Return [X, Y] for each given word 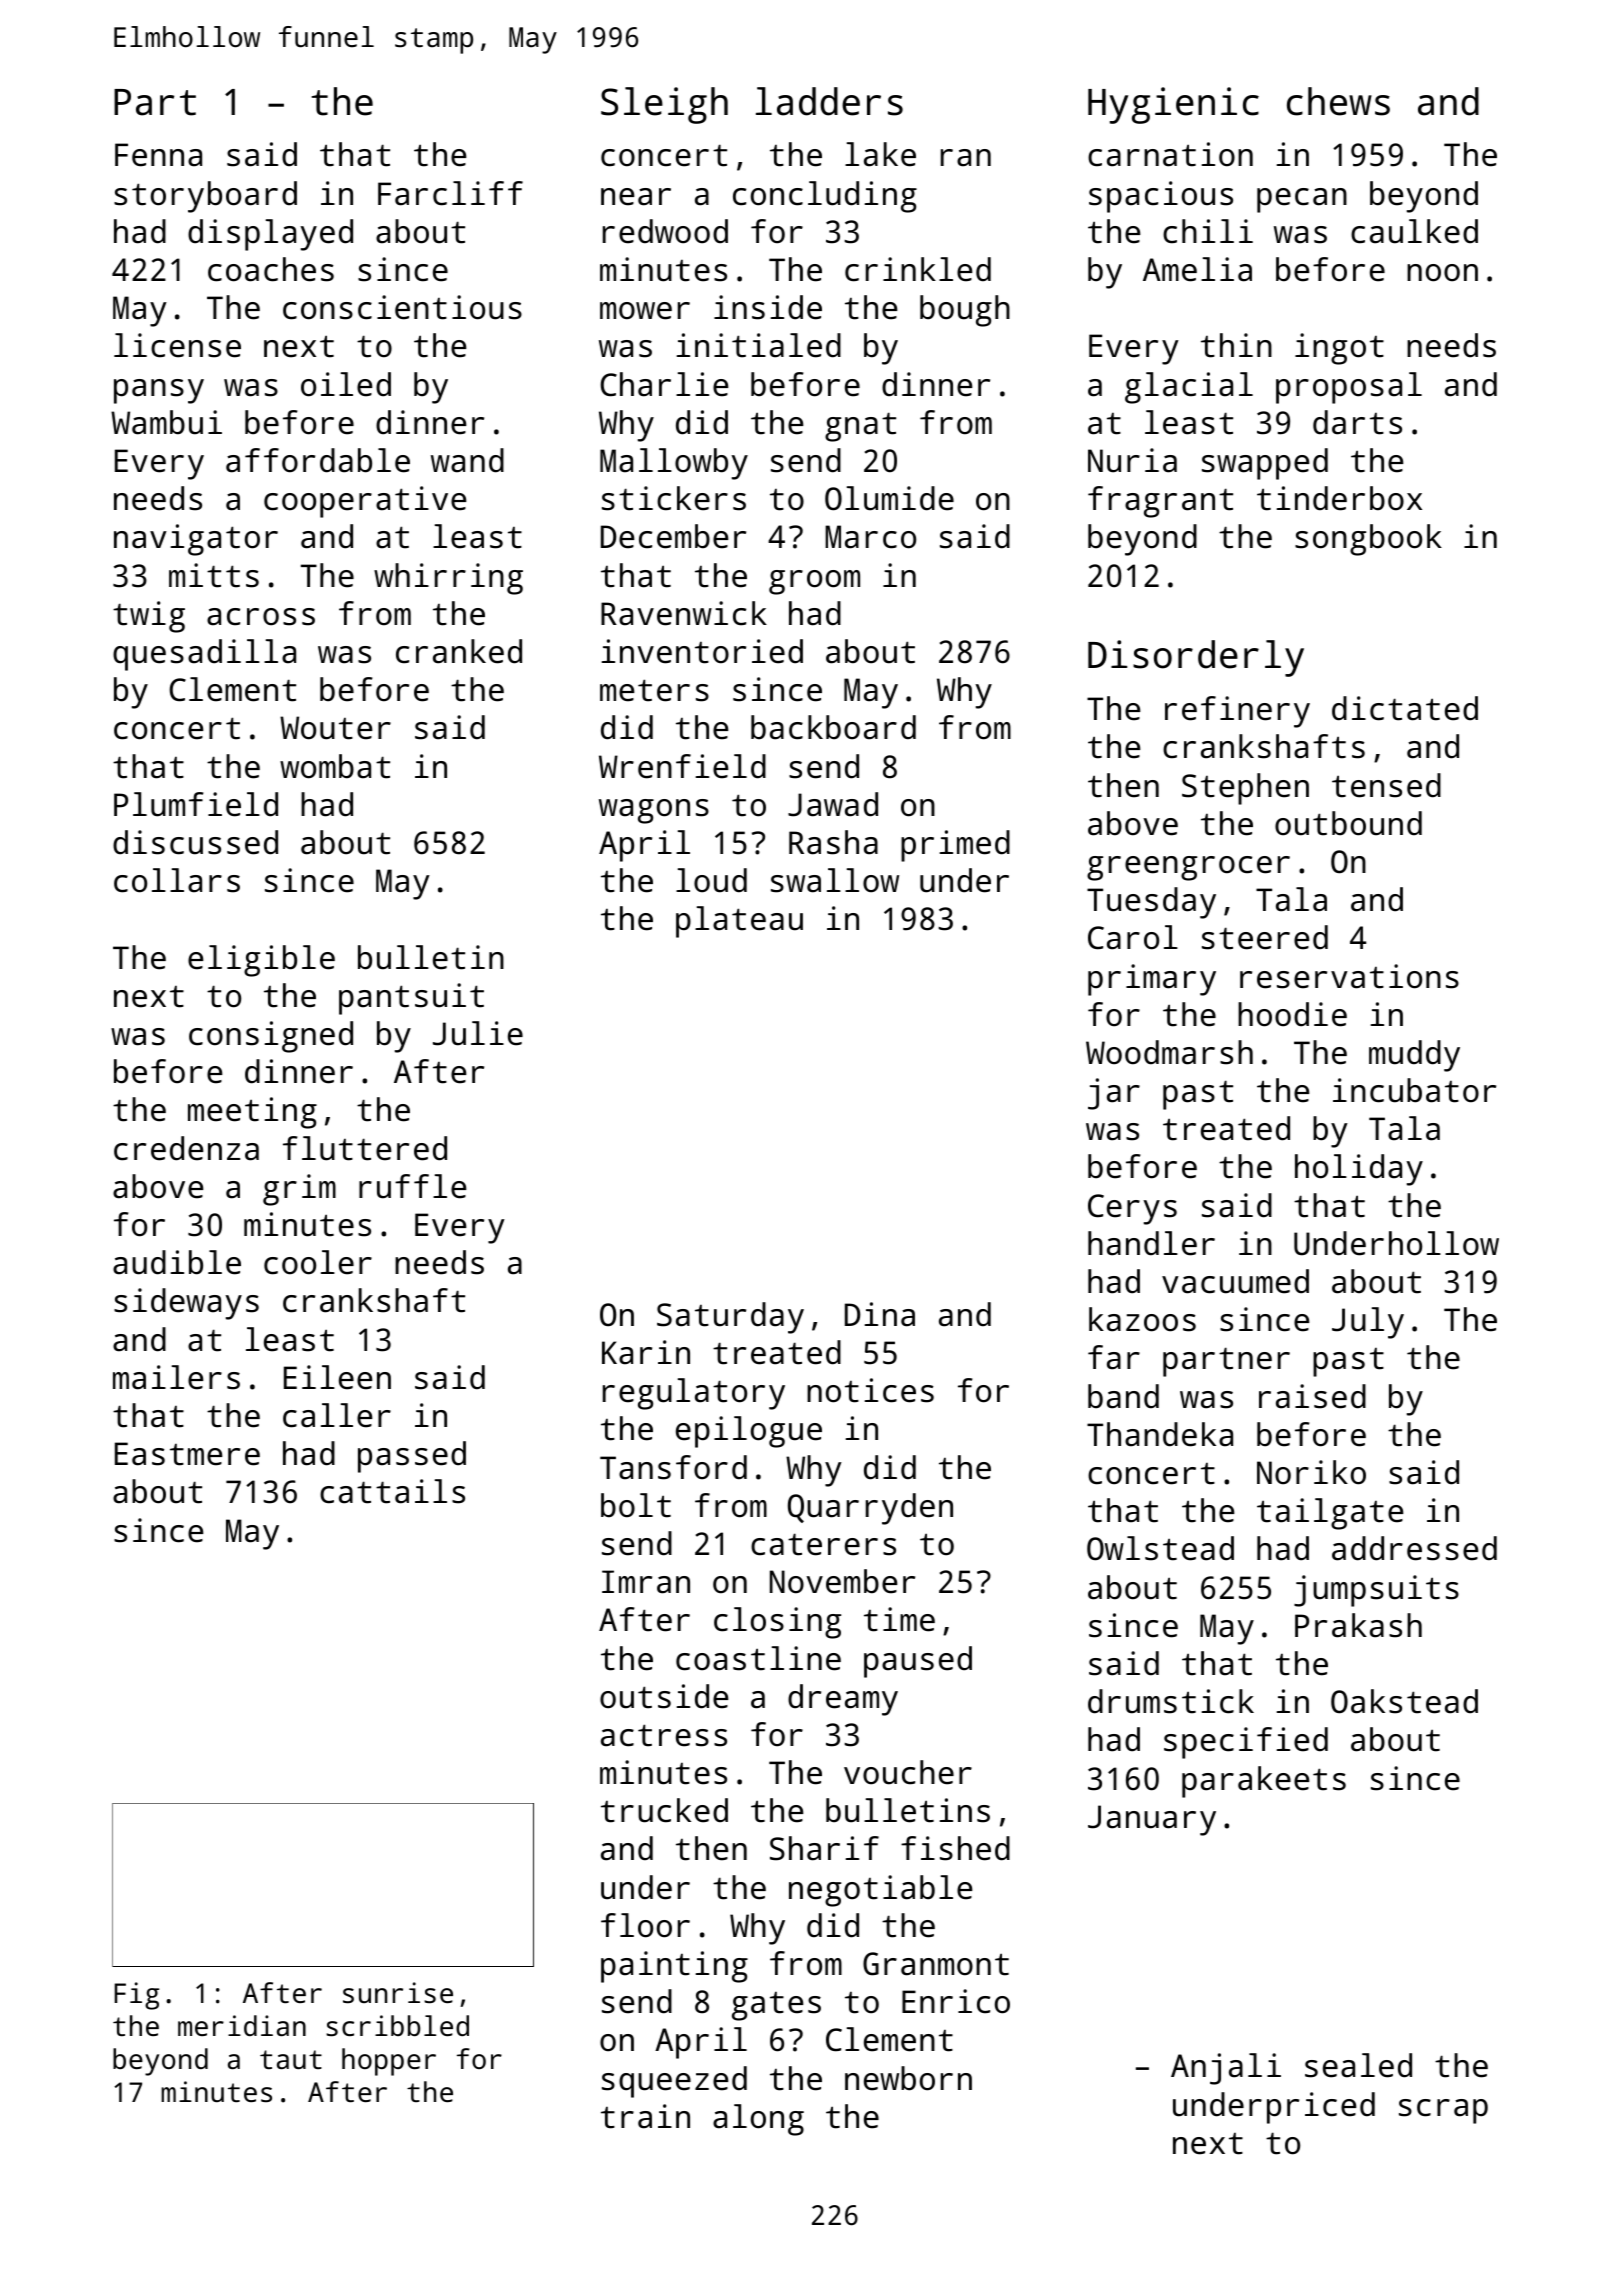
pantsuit [411, 999]
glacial [1189, 388]
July [1368, 1323]
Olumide [889, 498]
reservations [1349, 976]
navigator [196, 540]
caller [337, 1415]
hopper [389, 2062]
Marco [870, 537]
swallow [835, 880]
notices [870, 1390]
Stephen [1245, 789]
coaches [271, 269]
